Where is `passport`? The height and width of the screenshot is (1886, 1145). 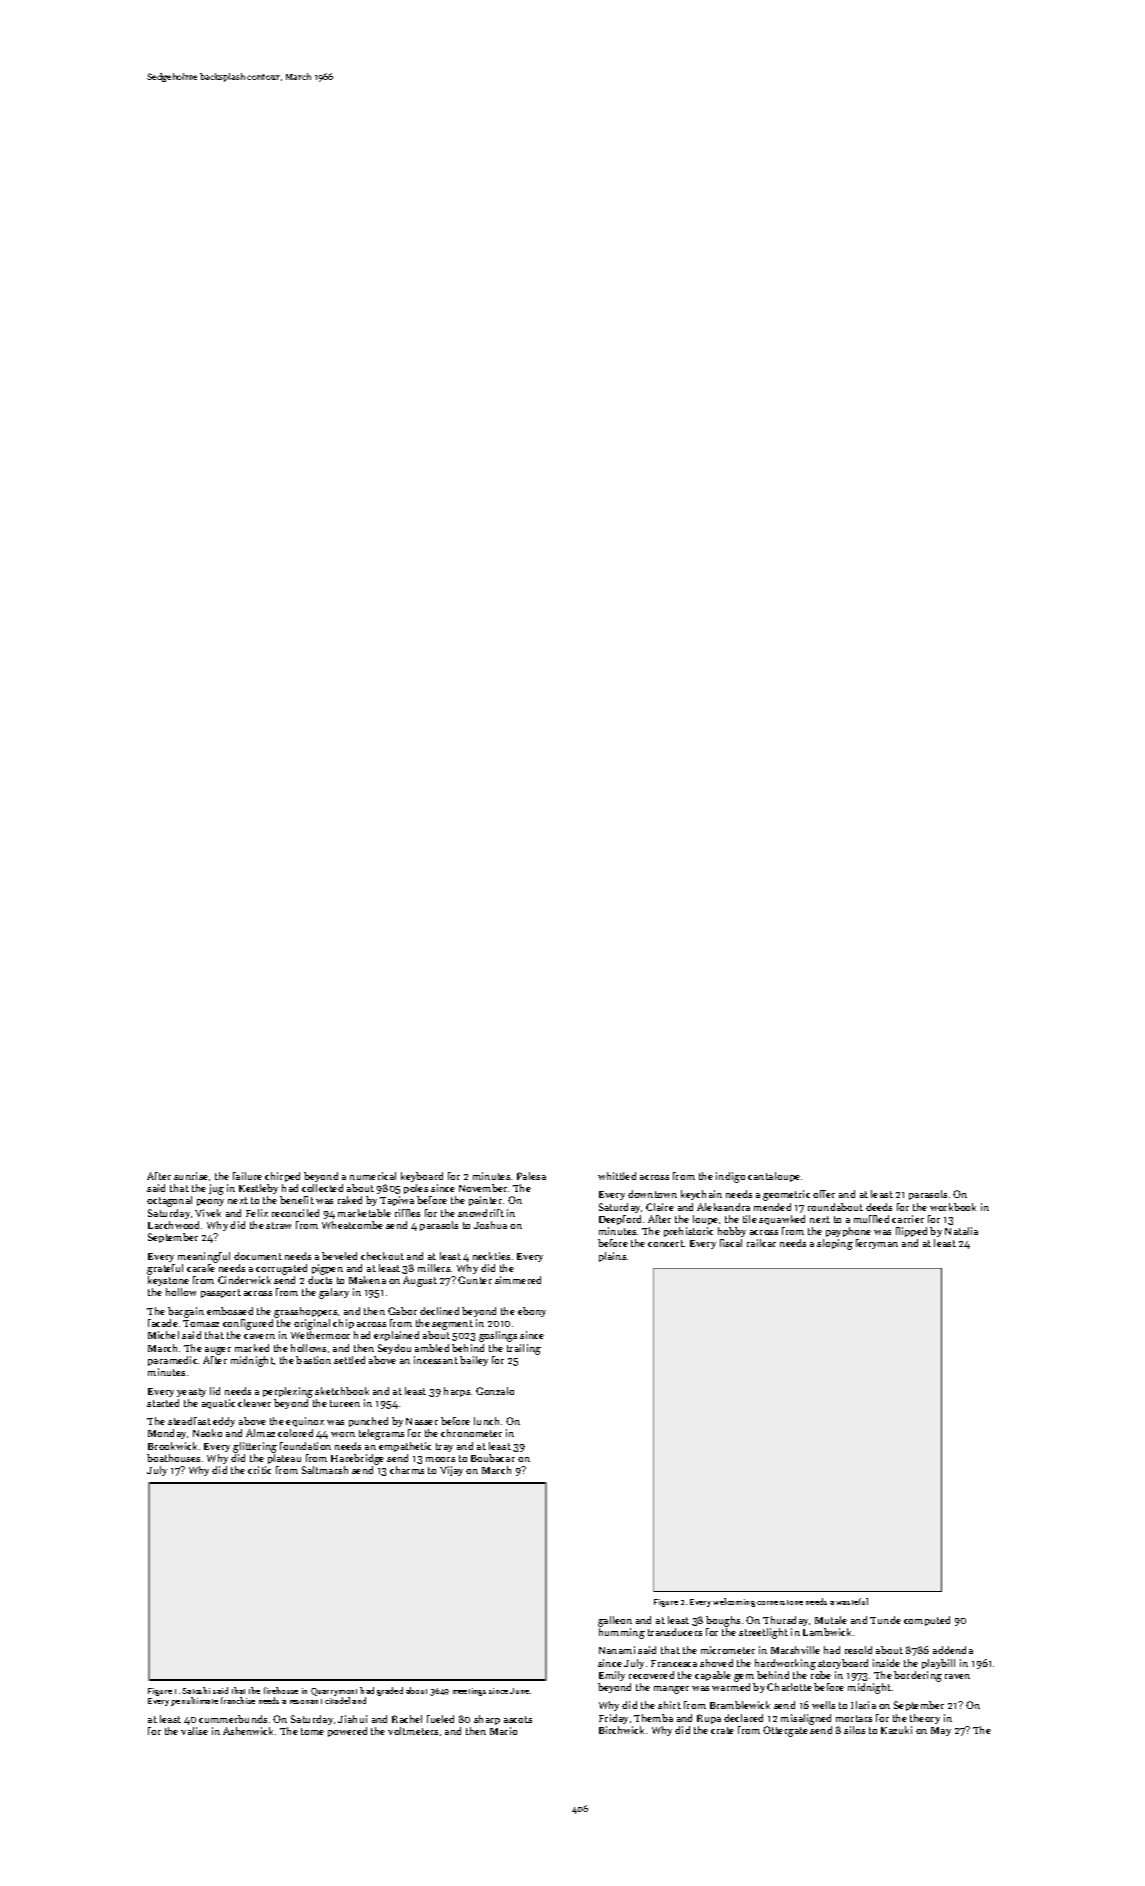
passport is located at coordinates (221, 1293).
